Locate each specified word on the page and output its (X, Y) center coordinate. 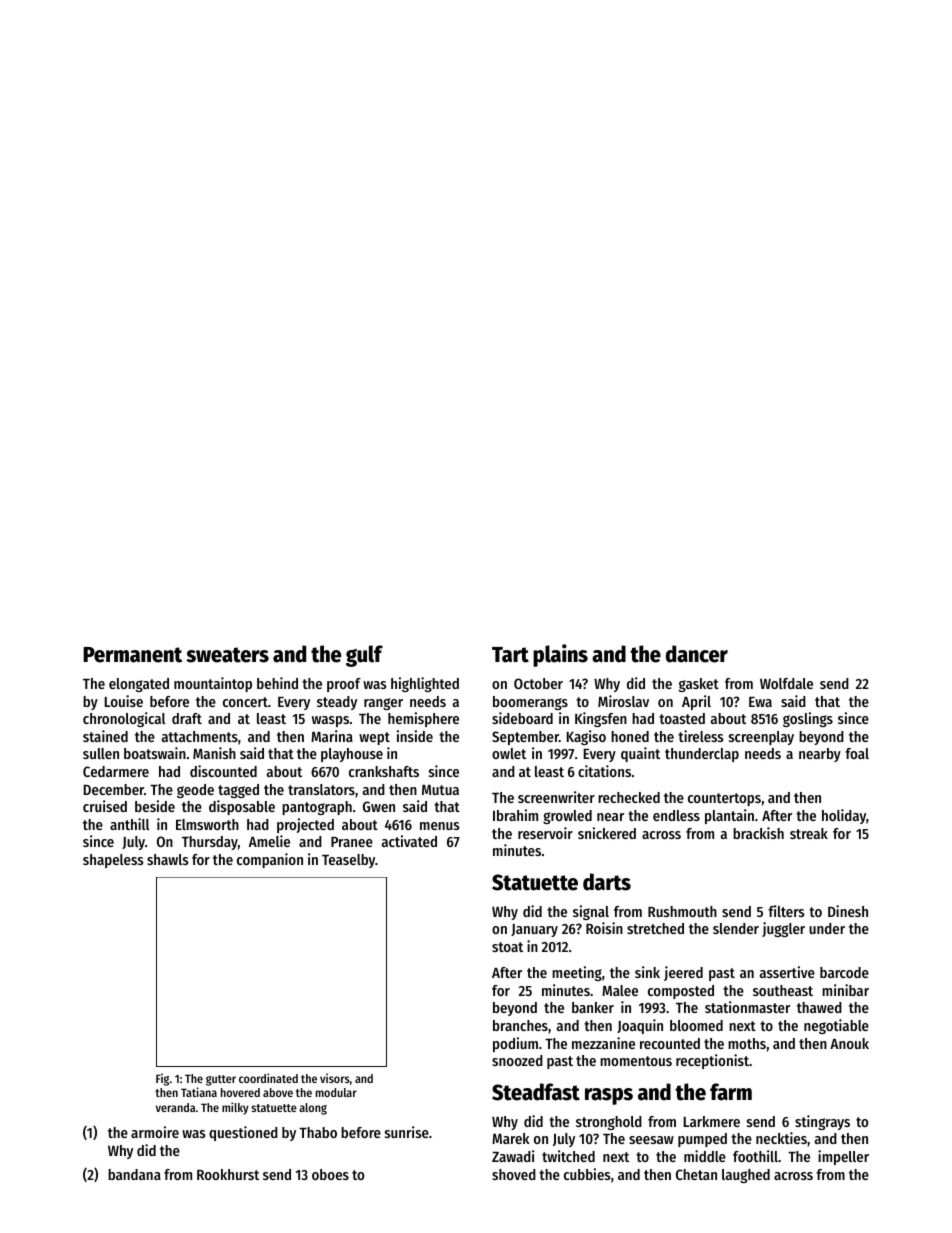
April (696, 702)
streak (809, 833)
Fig (162, 1079)
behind (277, 683)
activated (409, 841)
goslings (808, 719)
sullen (101, 753)
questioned (243, 1133)
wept (374, 738)
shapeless (113, 861)
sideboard (522, 718)
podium (515, 1044)
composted (681, 992)
